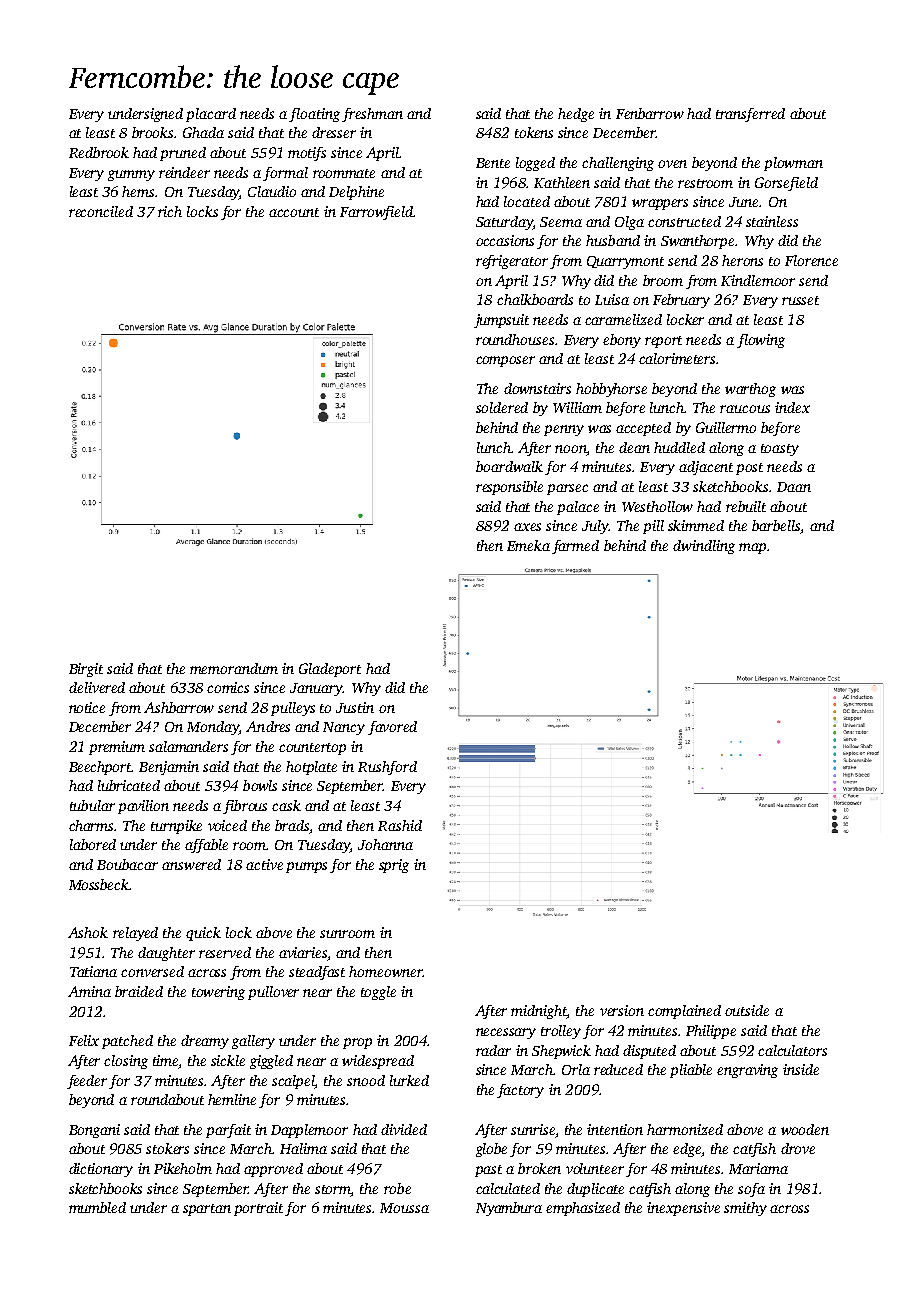 This screenshot has width=908, height=1316. What do you see at coordinates (234, 668) in the screenshot?
I see `memorandum` at bounding box center [234, 668].
